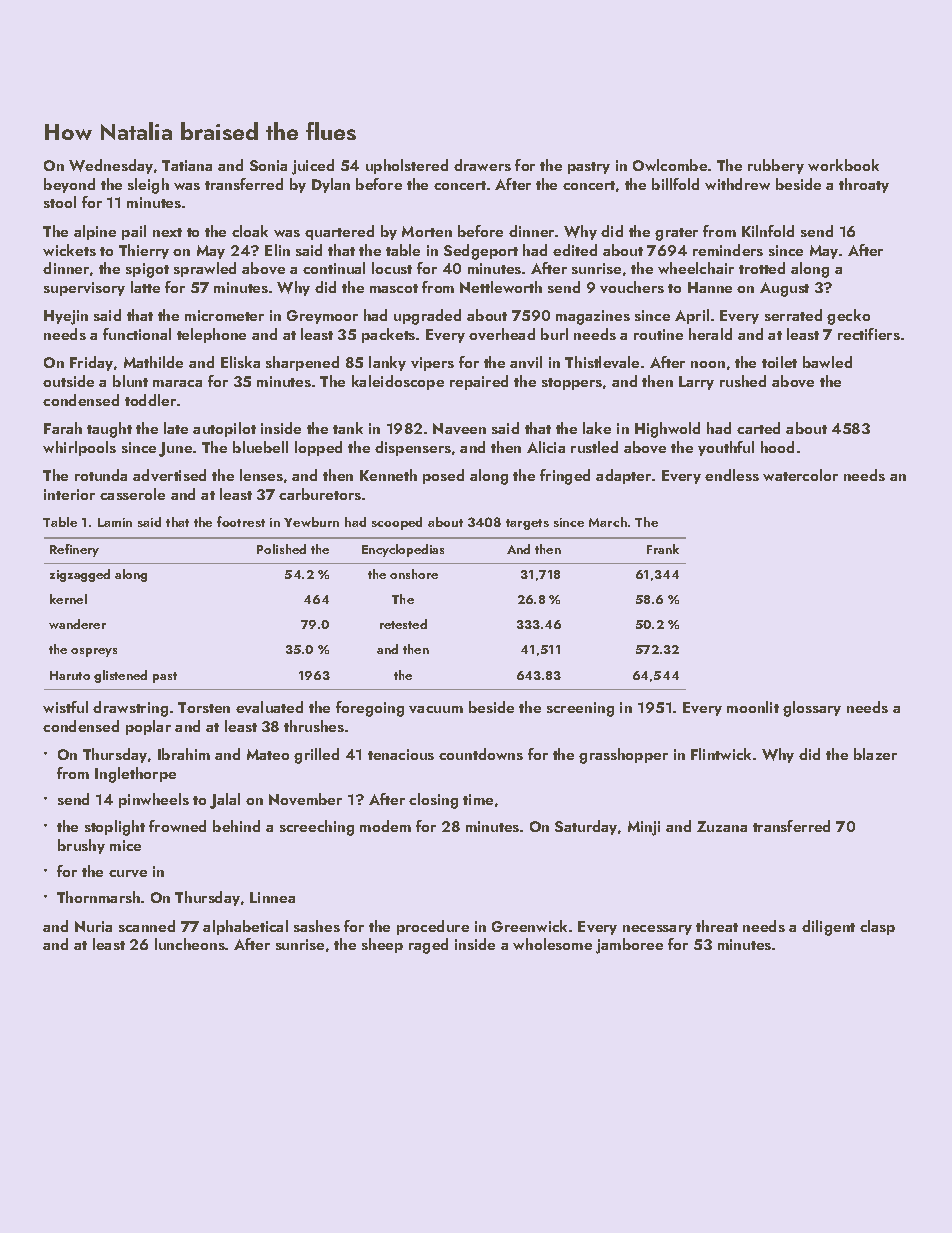 This screenshot has height=1233, width=952. I want to click on scooped, so click(397, 523).
